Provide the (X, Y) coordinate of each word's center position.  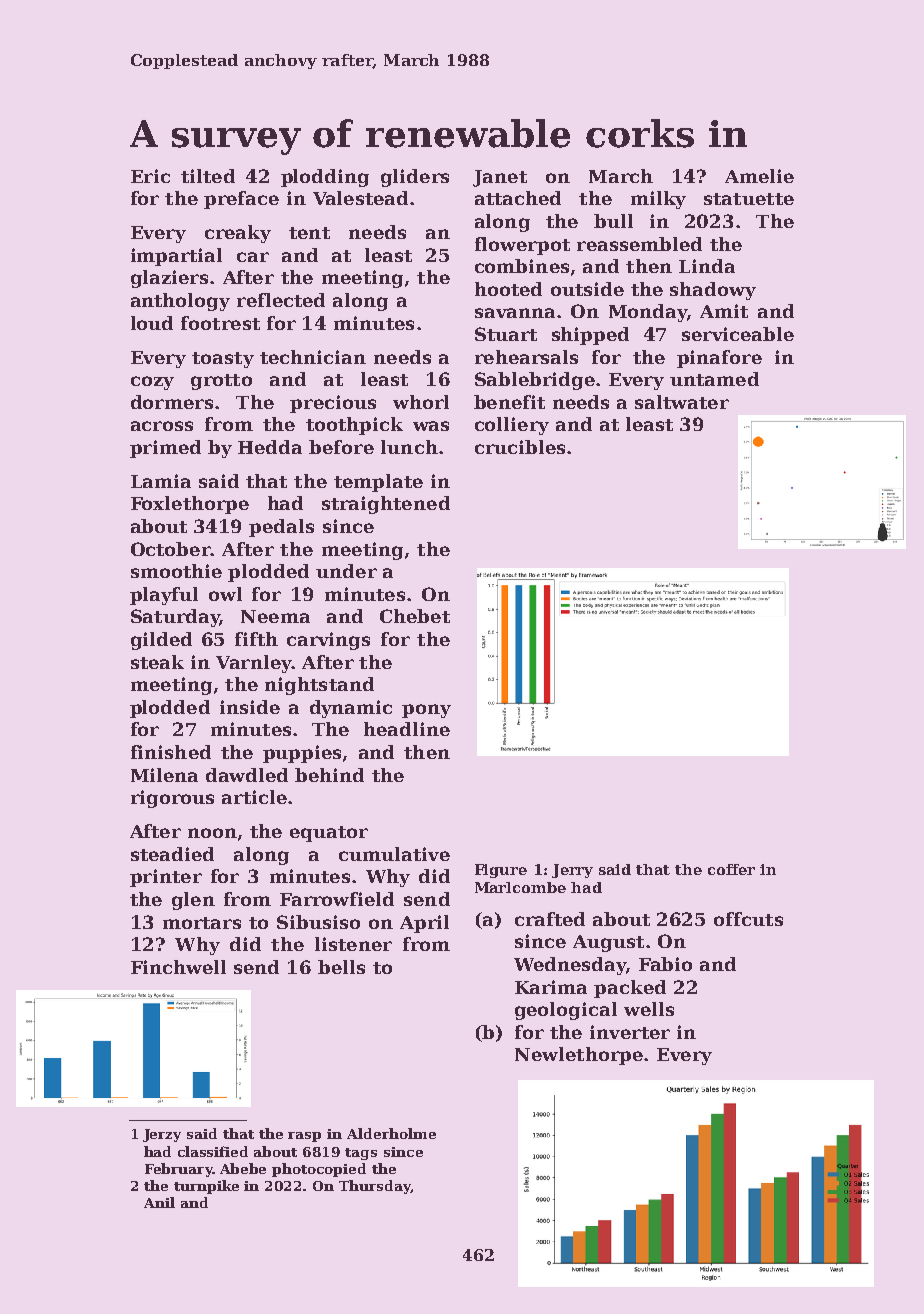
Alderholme (391, 1133)
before (341, 447)
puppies (302, 754)
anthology (180, 302)
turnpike (206, 1187)
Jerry (572, 871)
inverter (630, 1032)
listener (353, 944)
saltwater (682, 402)
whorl (421, 402)
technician (313, 357)
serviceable (738, 334)
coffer (731, 869)
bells (341, 967)
